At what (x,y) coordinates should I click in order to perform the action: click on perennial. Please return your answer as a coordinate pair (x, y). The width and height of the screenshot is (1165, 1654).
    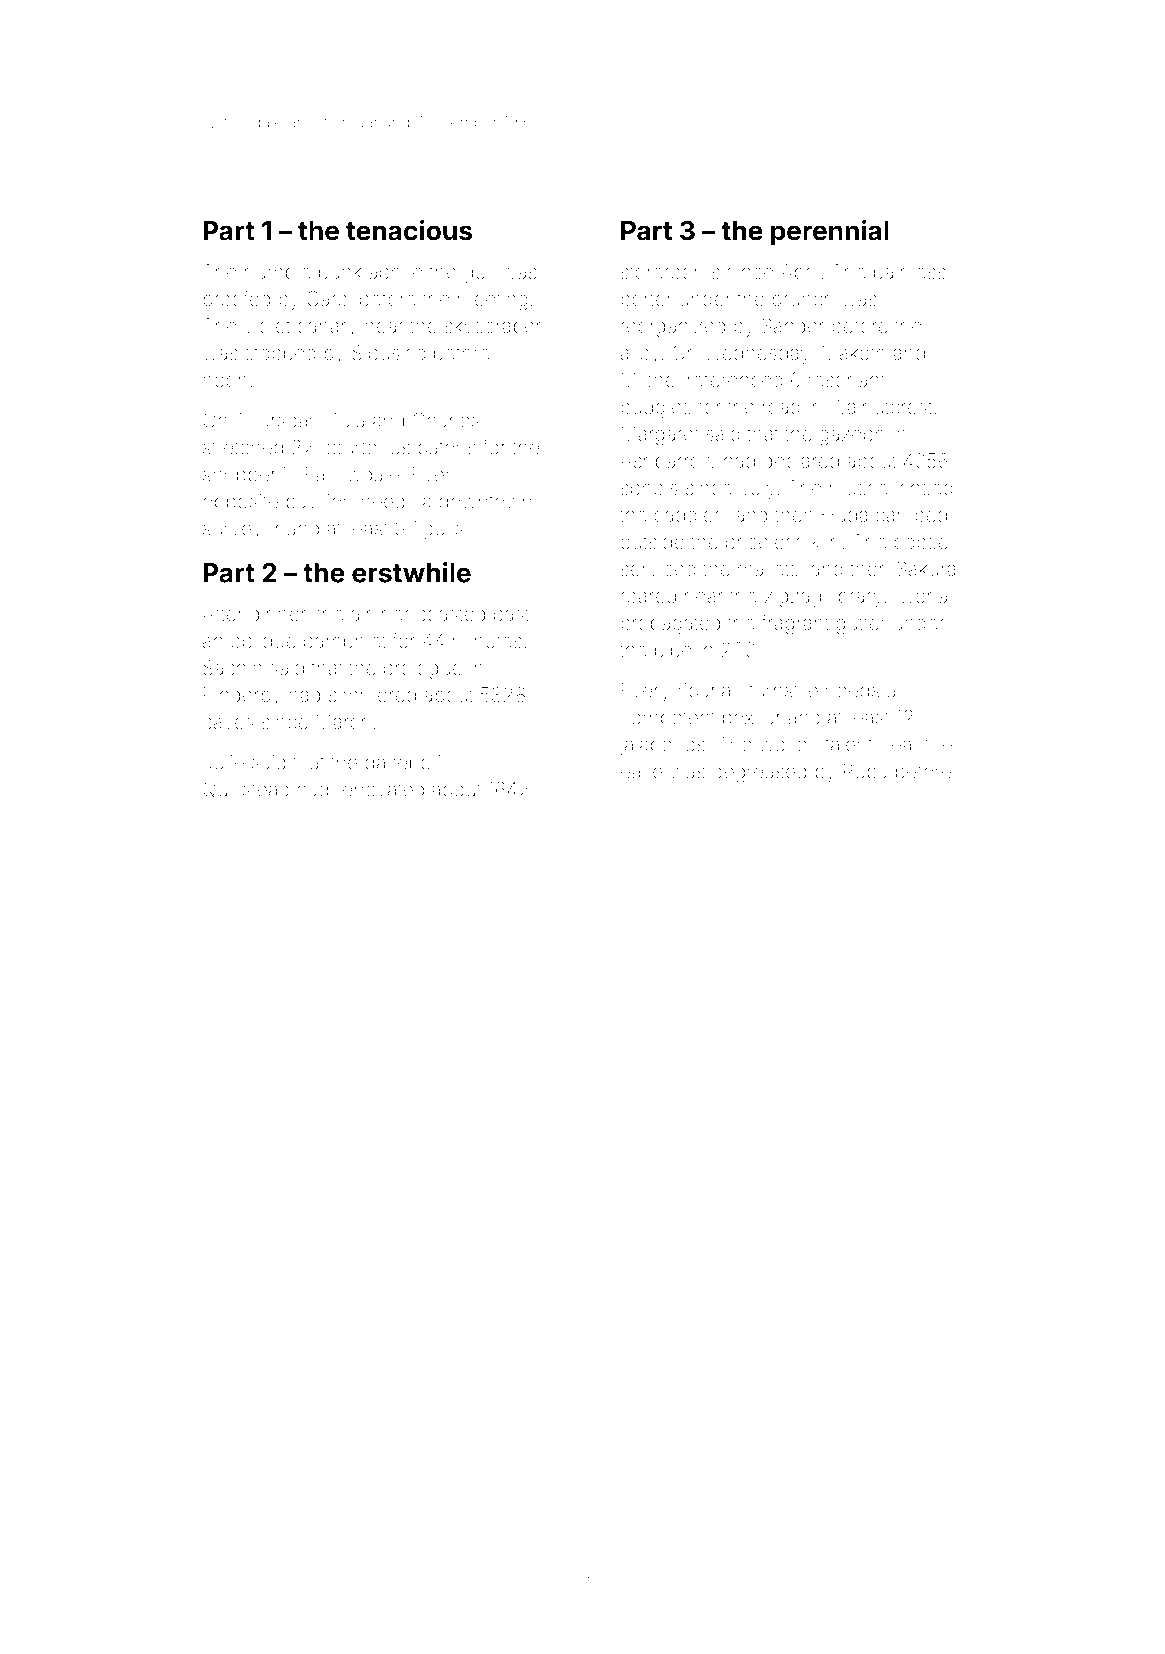
    Looking at the image, I should click on (830, 233).
